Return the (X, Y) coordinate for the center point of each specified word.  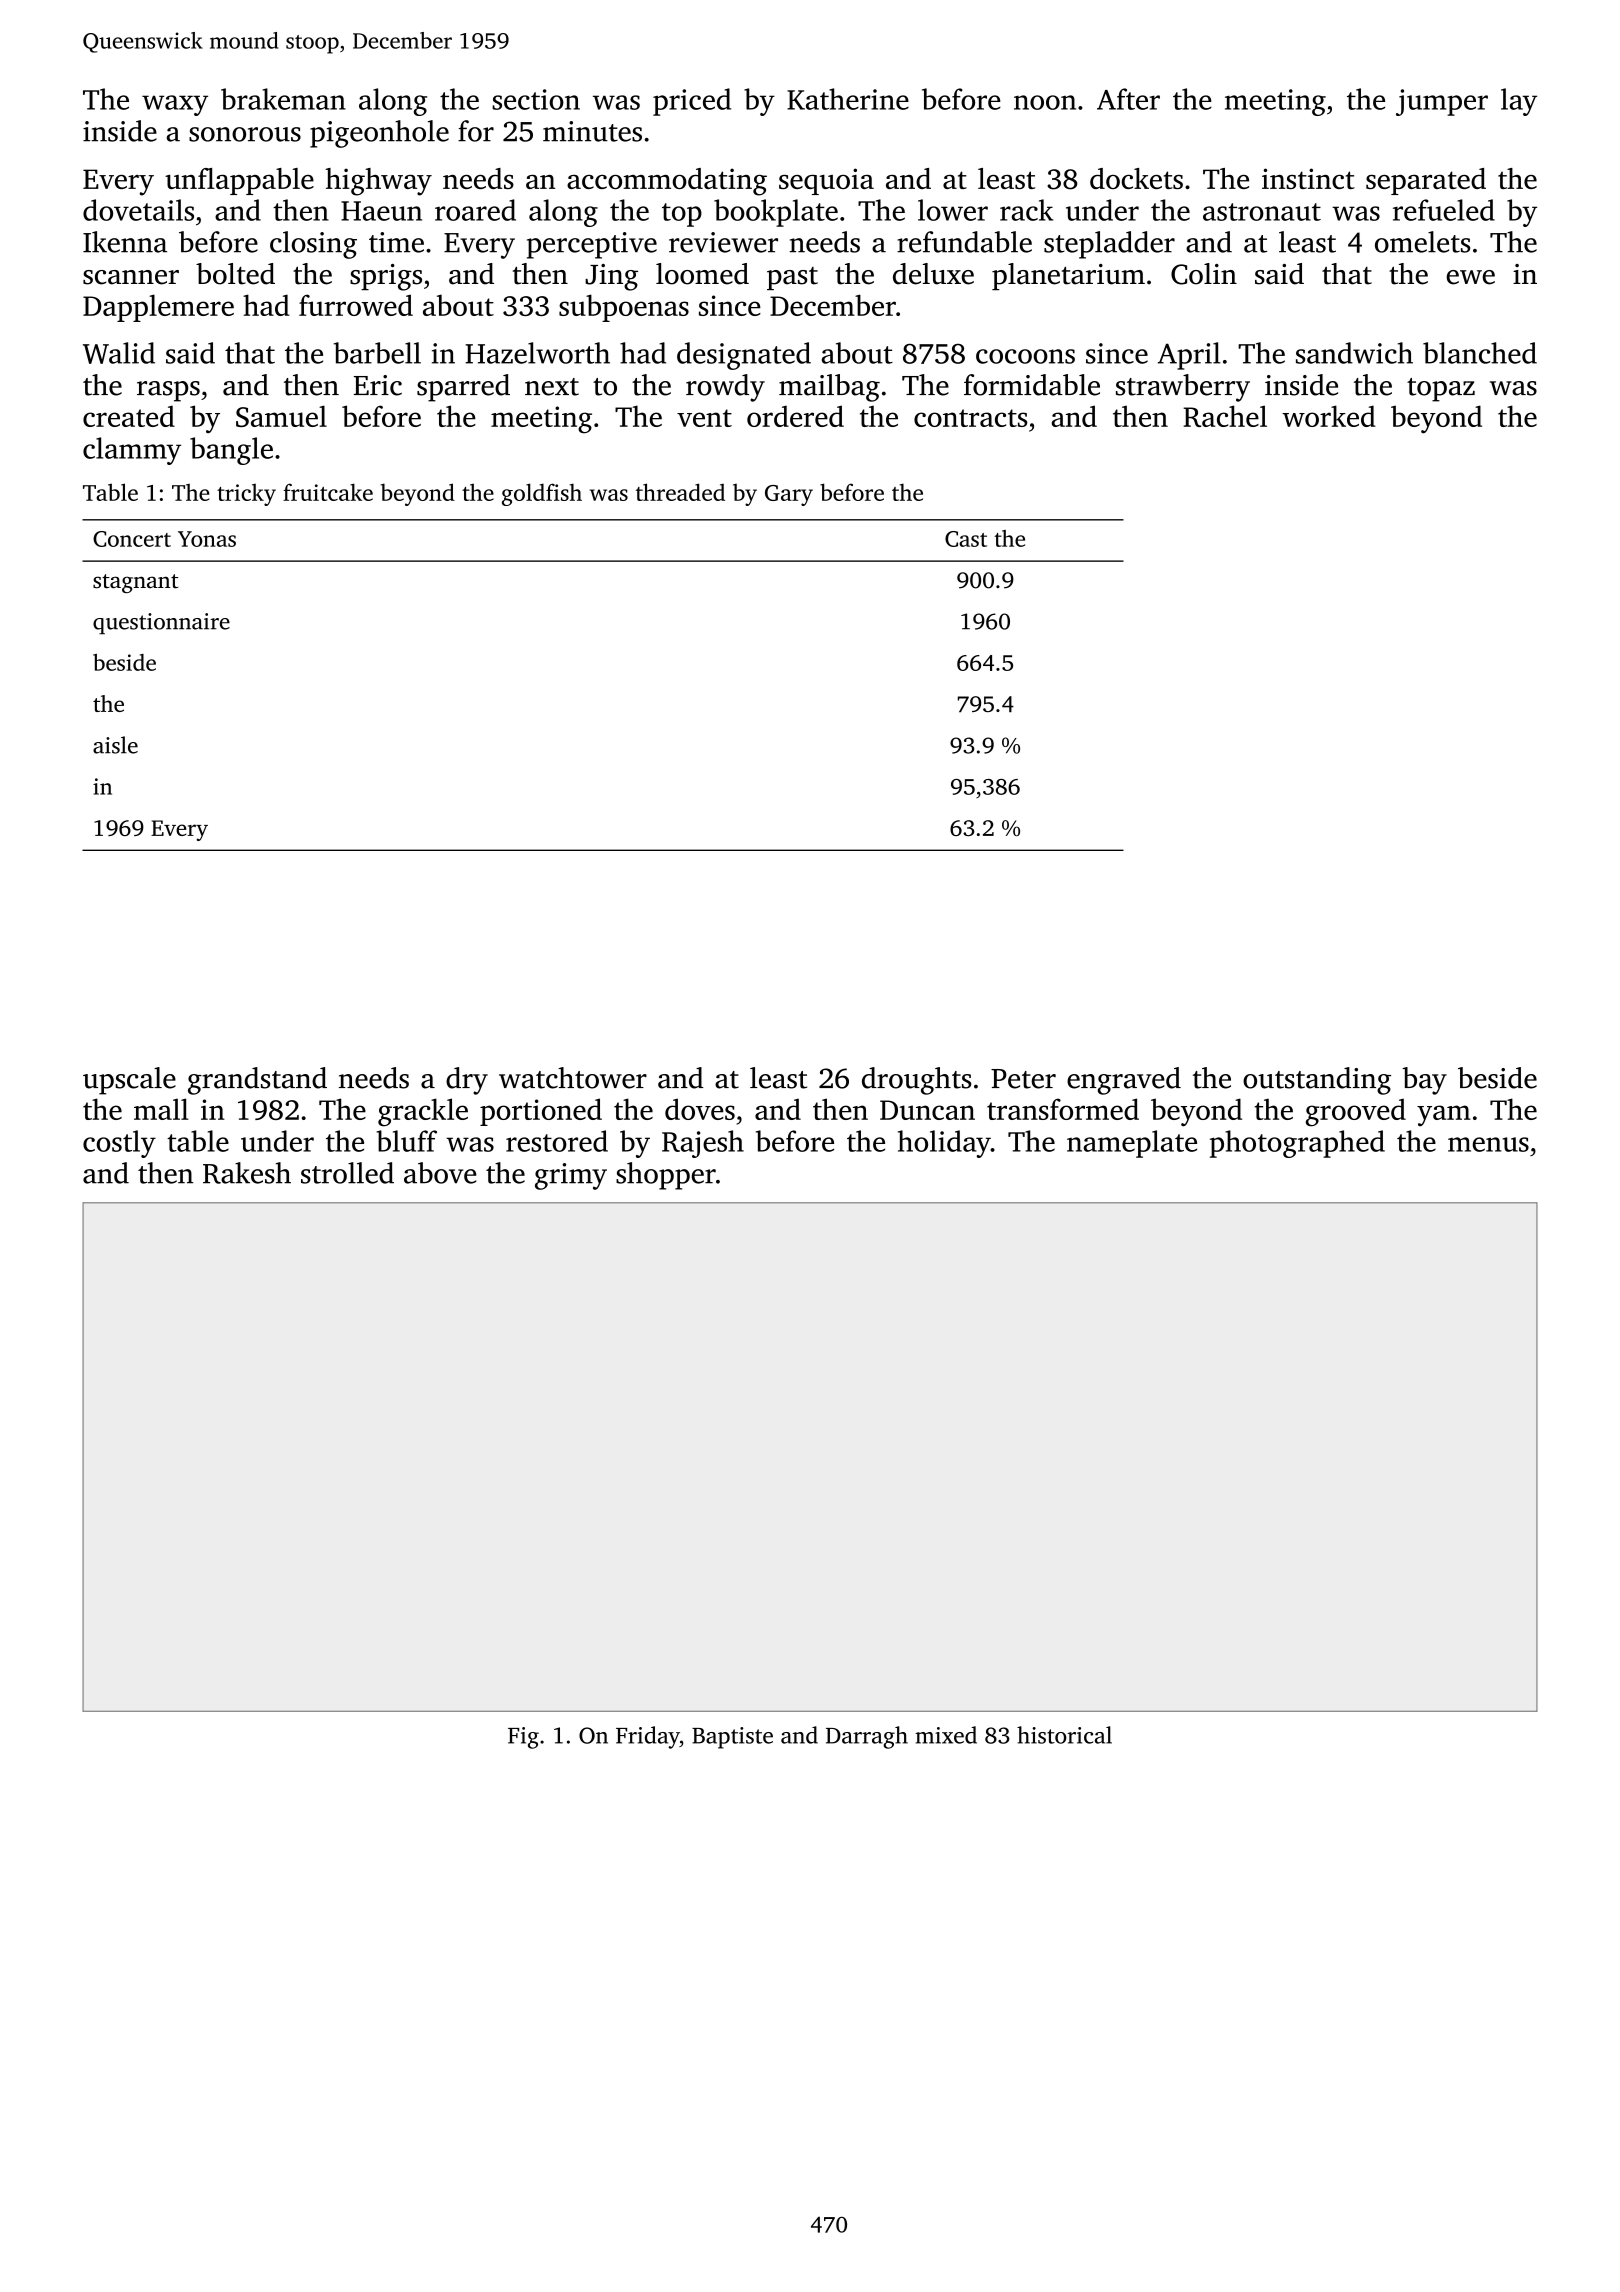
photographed (1297, 1144)
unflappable (239, 181)
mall (161, 1109)
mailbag (829, 388)
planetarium (1068, 276)
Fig (523, 1738)
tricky (246, 495)
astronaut (1262, 212)
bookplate (776, 213)
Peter (1023, 1079)
